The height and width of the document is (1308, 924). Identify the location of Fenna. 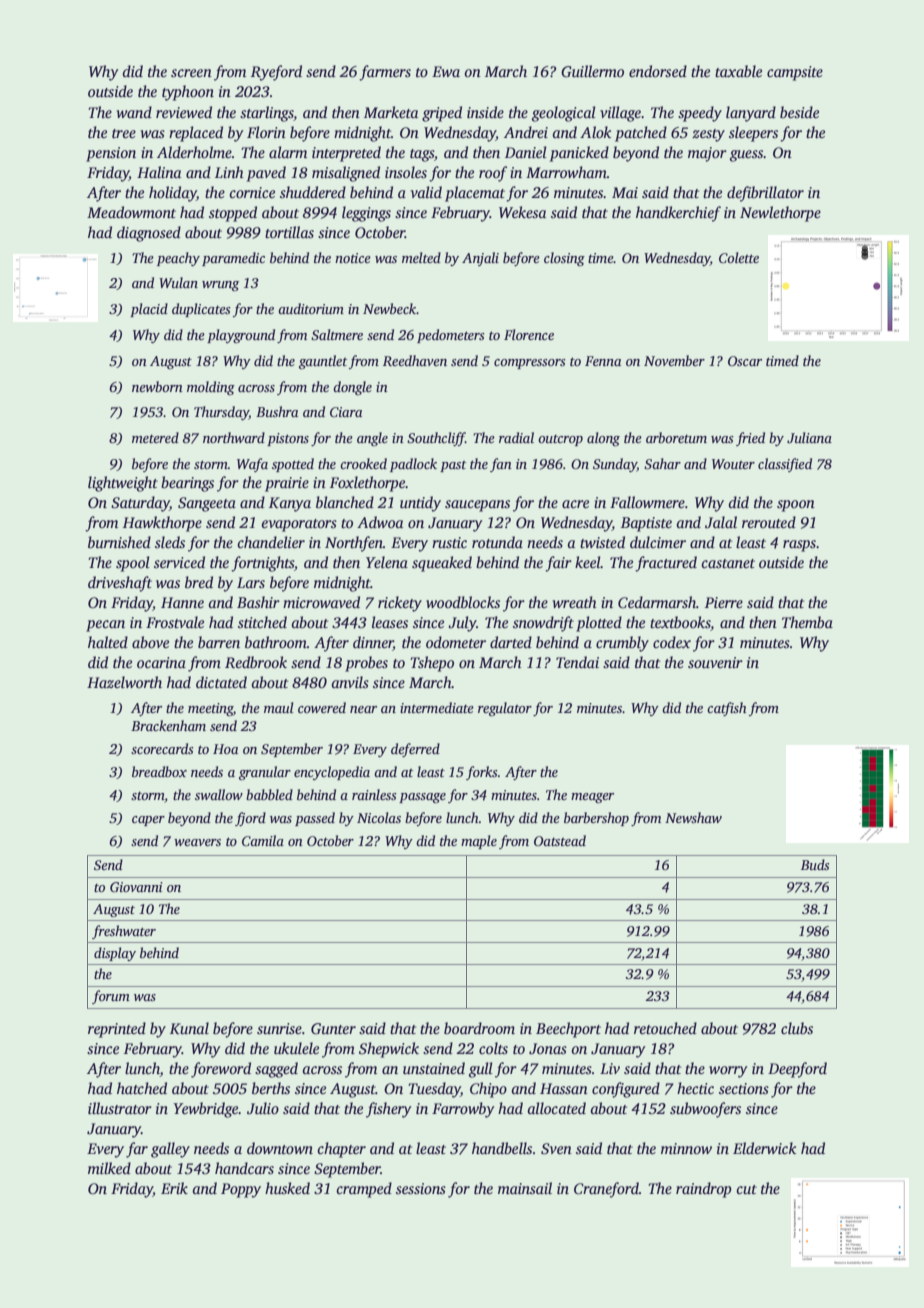
(603, 361).
